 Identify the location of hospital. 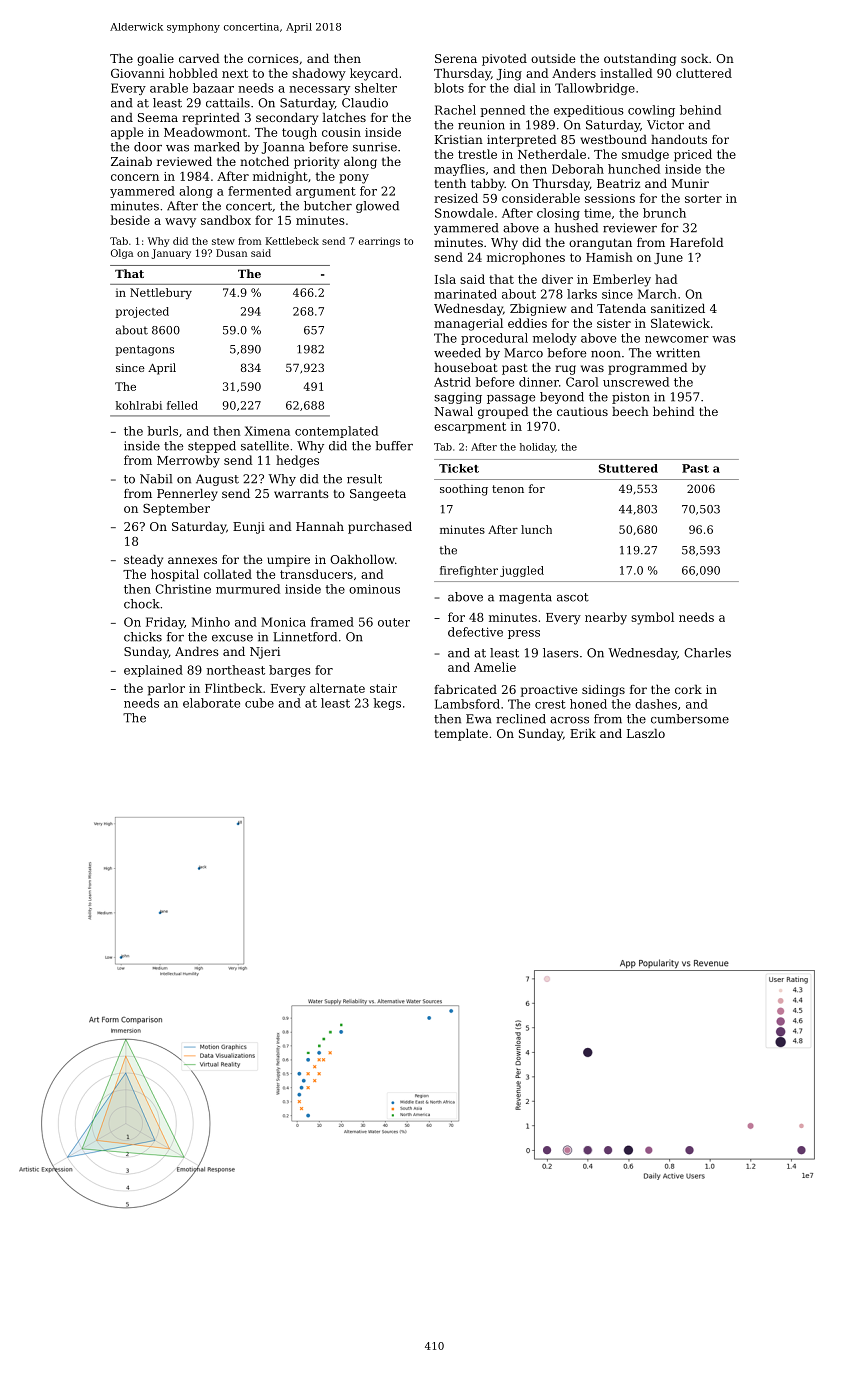
(175, 575).
